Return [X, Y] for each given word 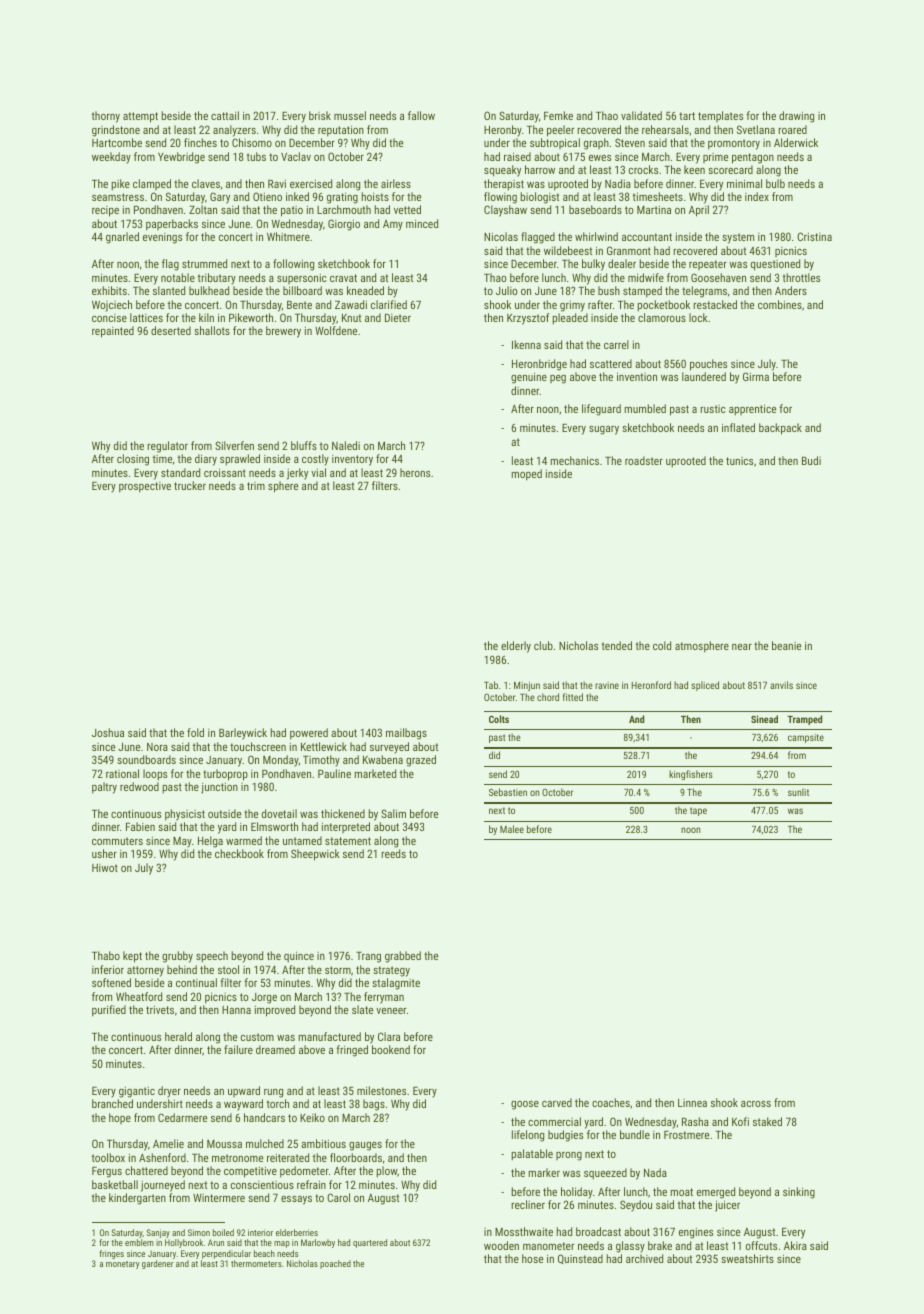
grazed [421, 761]
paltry [104, 788]
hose [532, 1258]
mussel [350, 115]
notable [178, 277]
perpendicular [226, 1254]
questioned [775, 265]
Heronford [651, 685]
